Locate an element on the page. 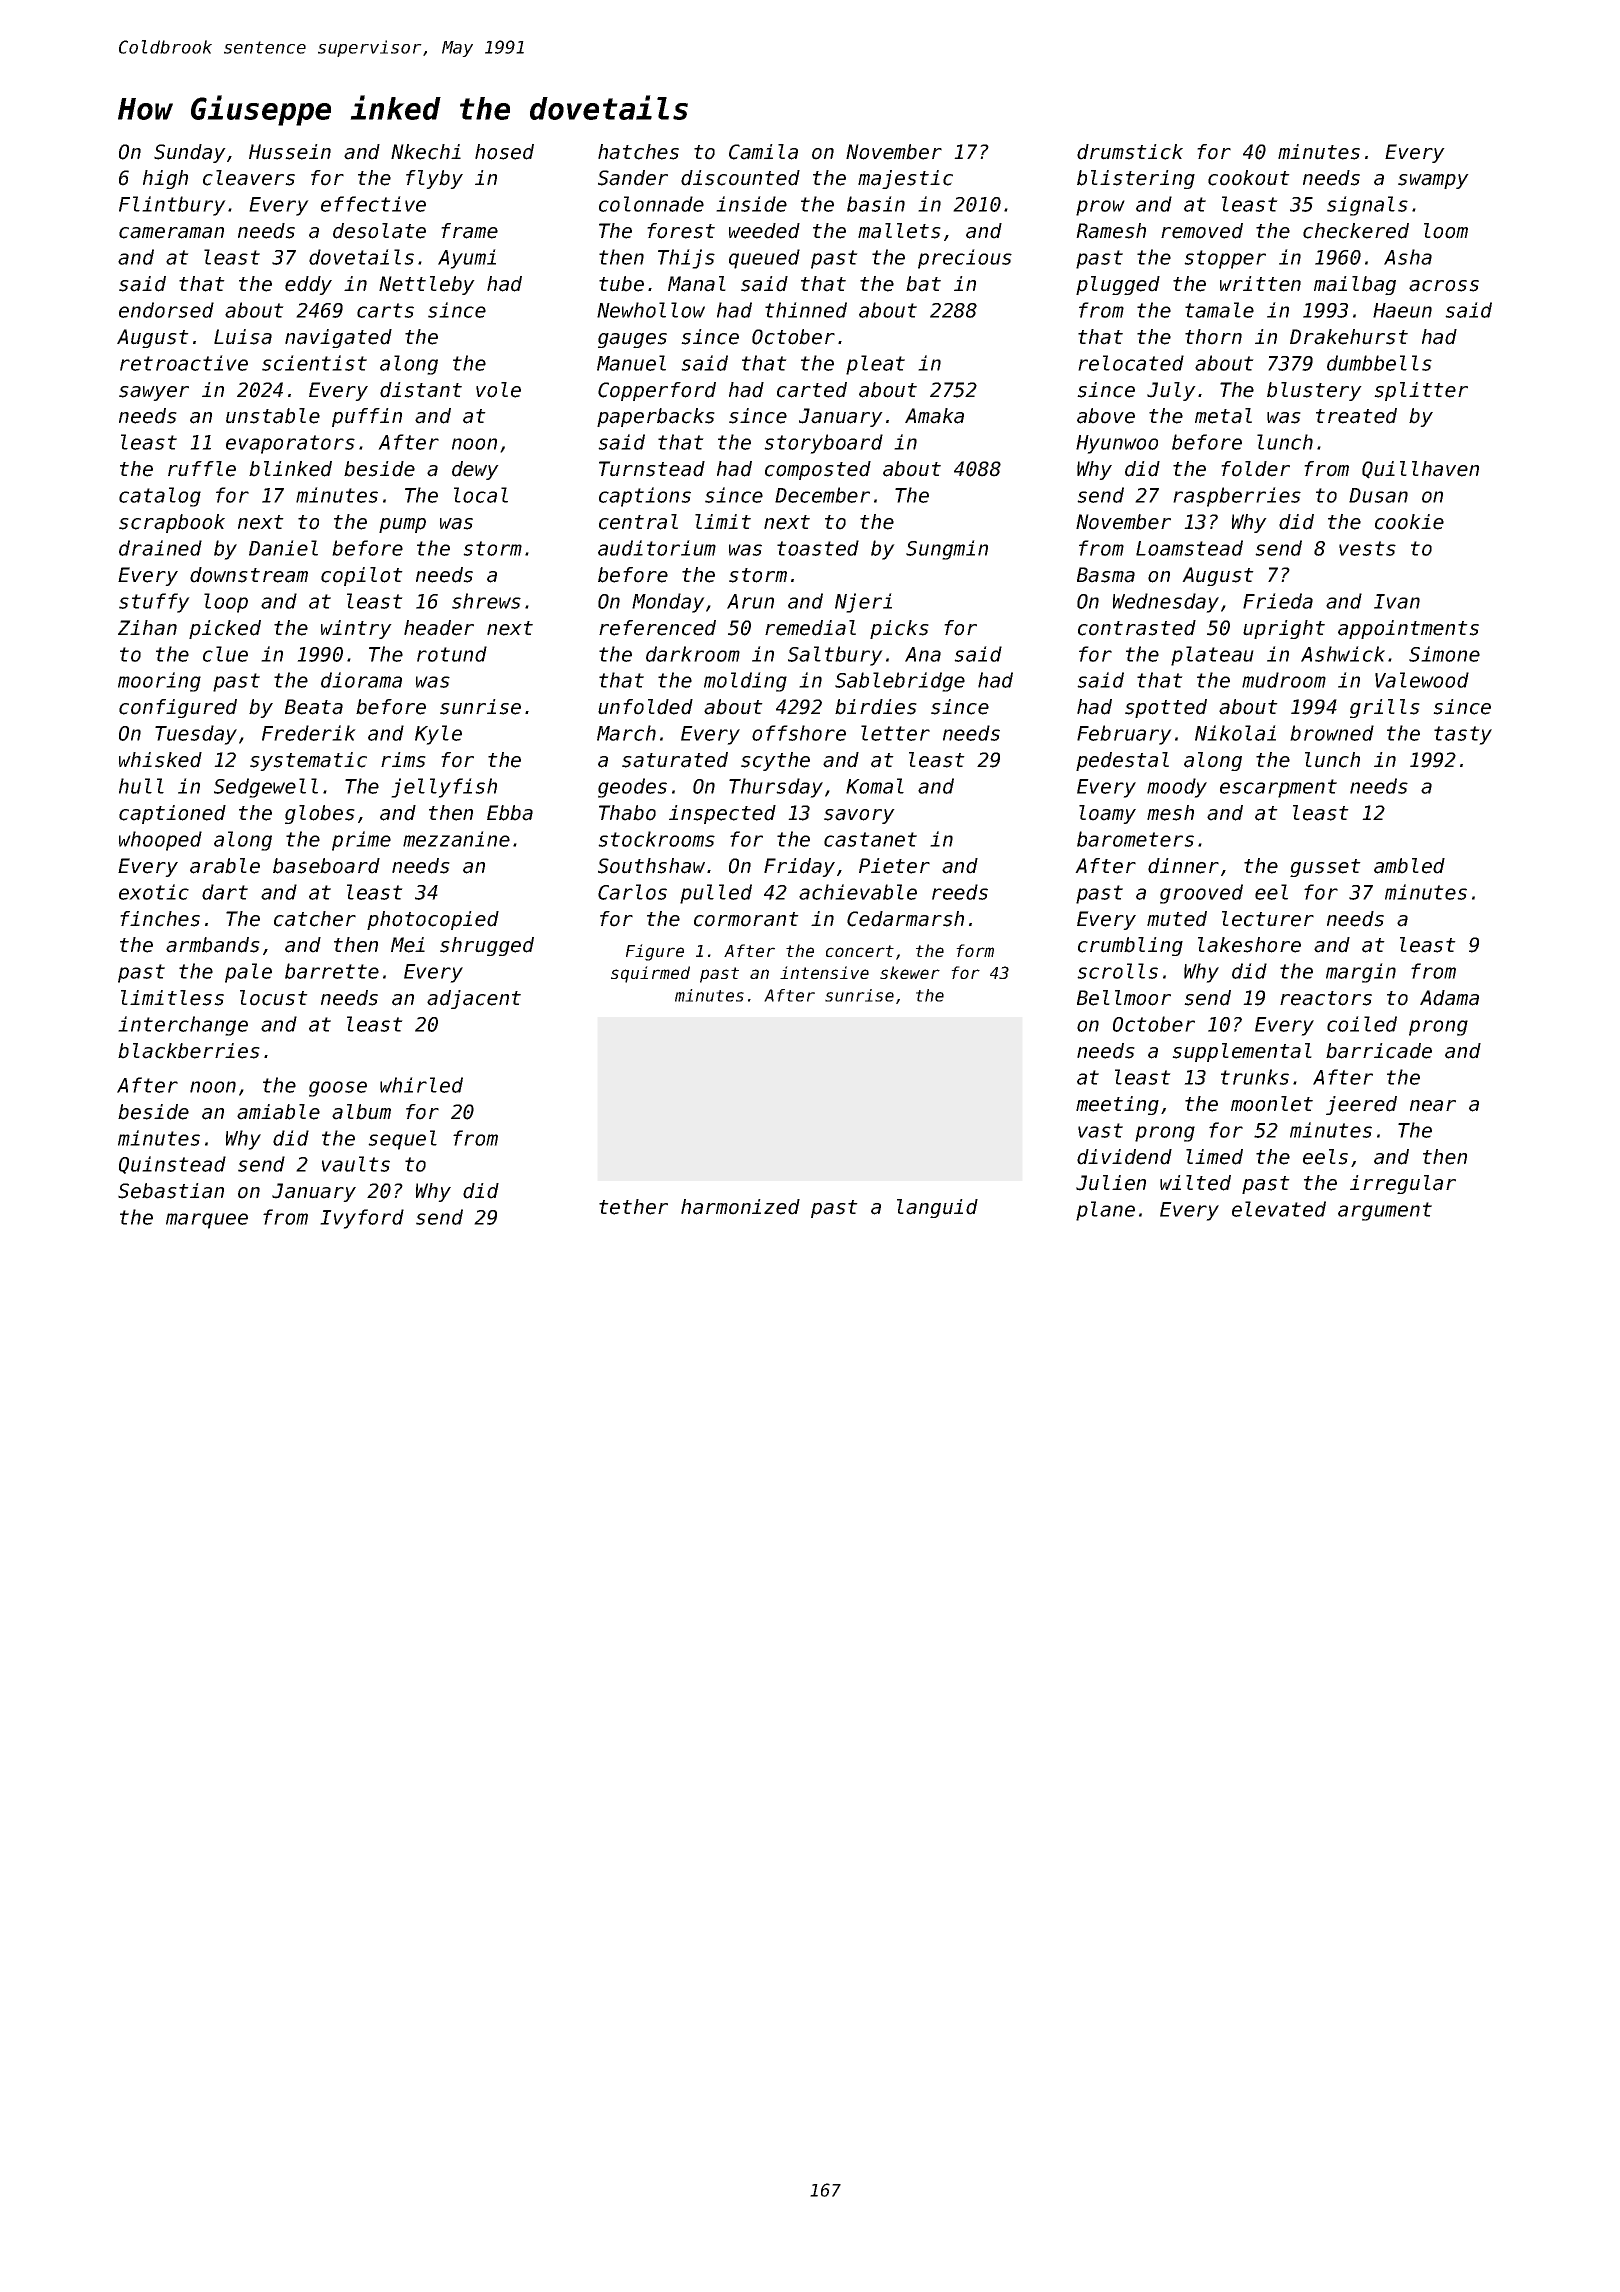 The width and height of the image is (1620, 2292). drumstick is located at coordinates (1130, 152).
